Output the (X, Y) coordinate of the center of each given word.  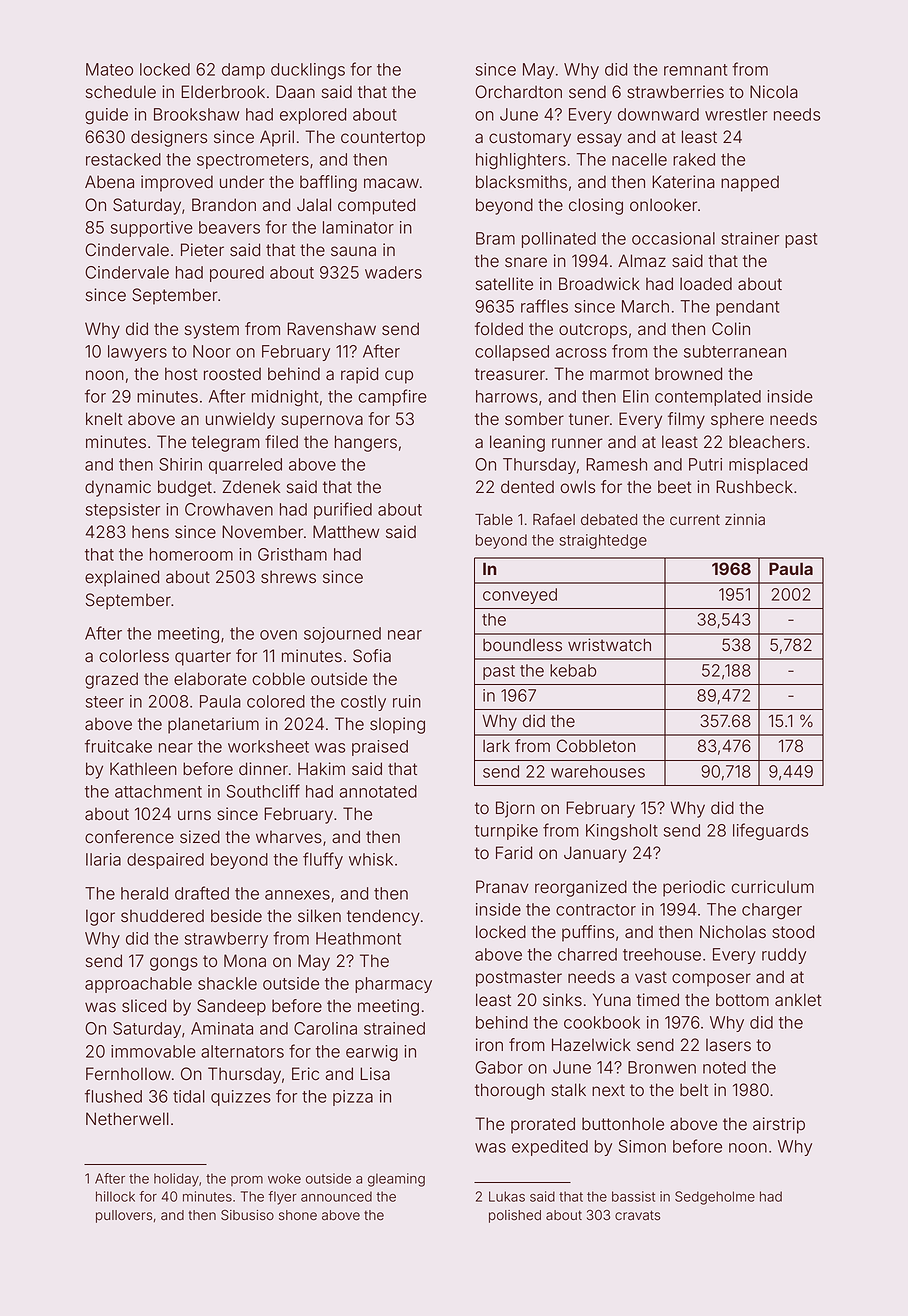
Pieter (202, 250)
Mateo (109, 69)
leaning (517, 443)
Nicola (774, 92)
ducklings (308, 71)
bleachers (767, 442)
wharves (289, 837)
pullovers (124, 1216)
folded (499, 329)
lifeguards (770, 831)
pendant (747, 308)
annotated (378, 791)
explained (122, 578)
